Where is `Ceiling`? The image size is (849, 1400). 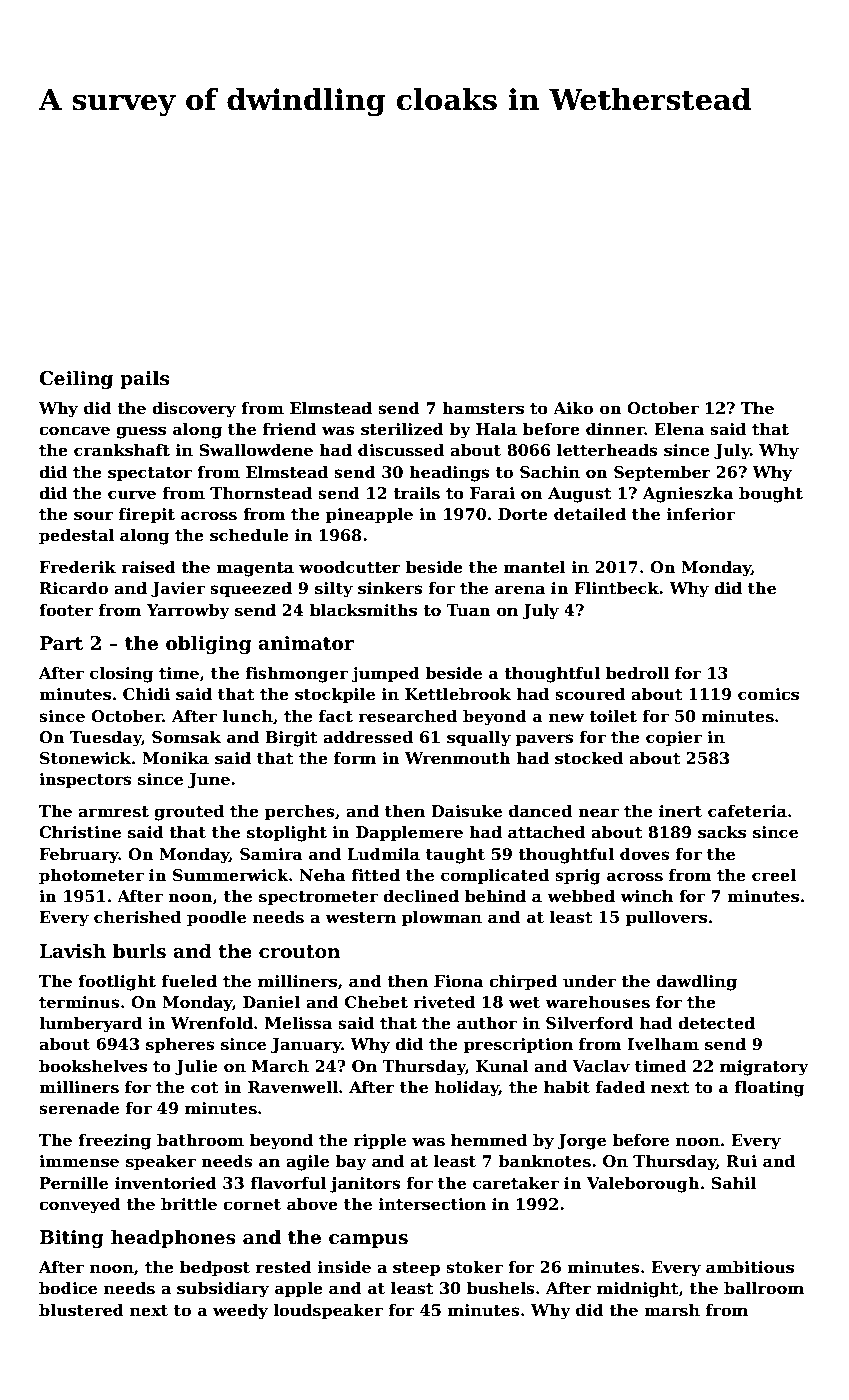
Ceiling is located at coordinates (76, 379).
